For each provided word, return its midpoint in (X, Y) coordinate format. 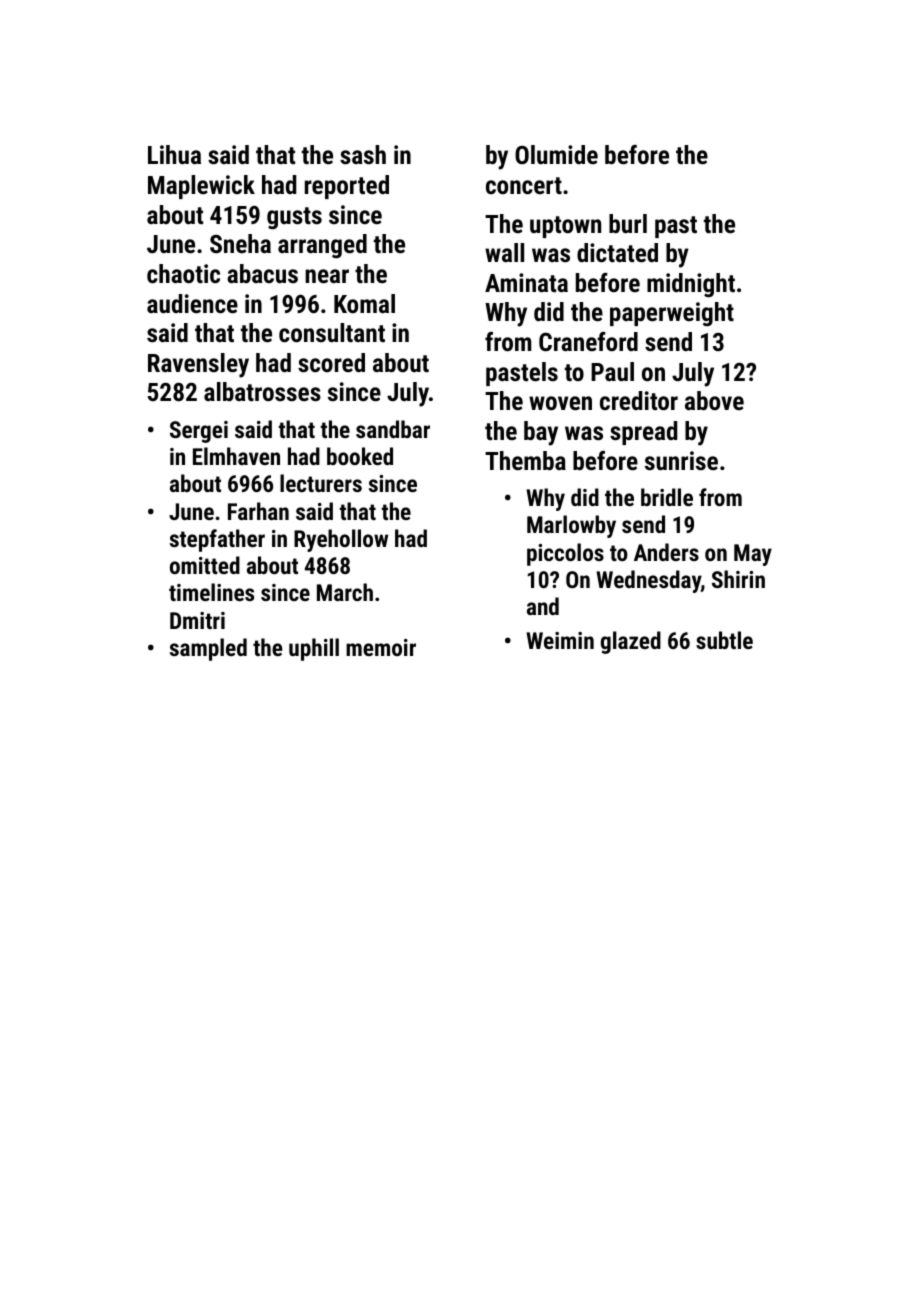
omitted (205, 565)
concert (524, 185)
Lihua (174, 154)
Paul (612, 371)
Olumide (556, 154)
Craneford (588, 341)
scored (331, 362)
